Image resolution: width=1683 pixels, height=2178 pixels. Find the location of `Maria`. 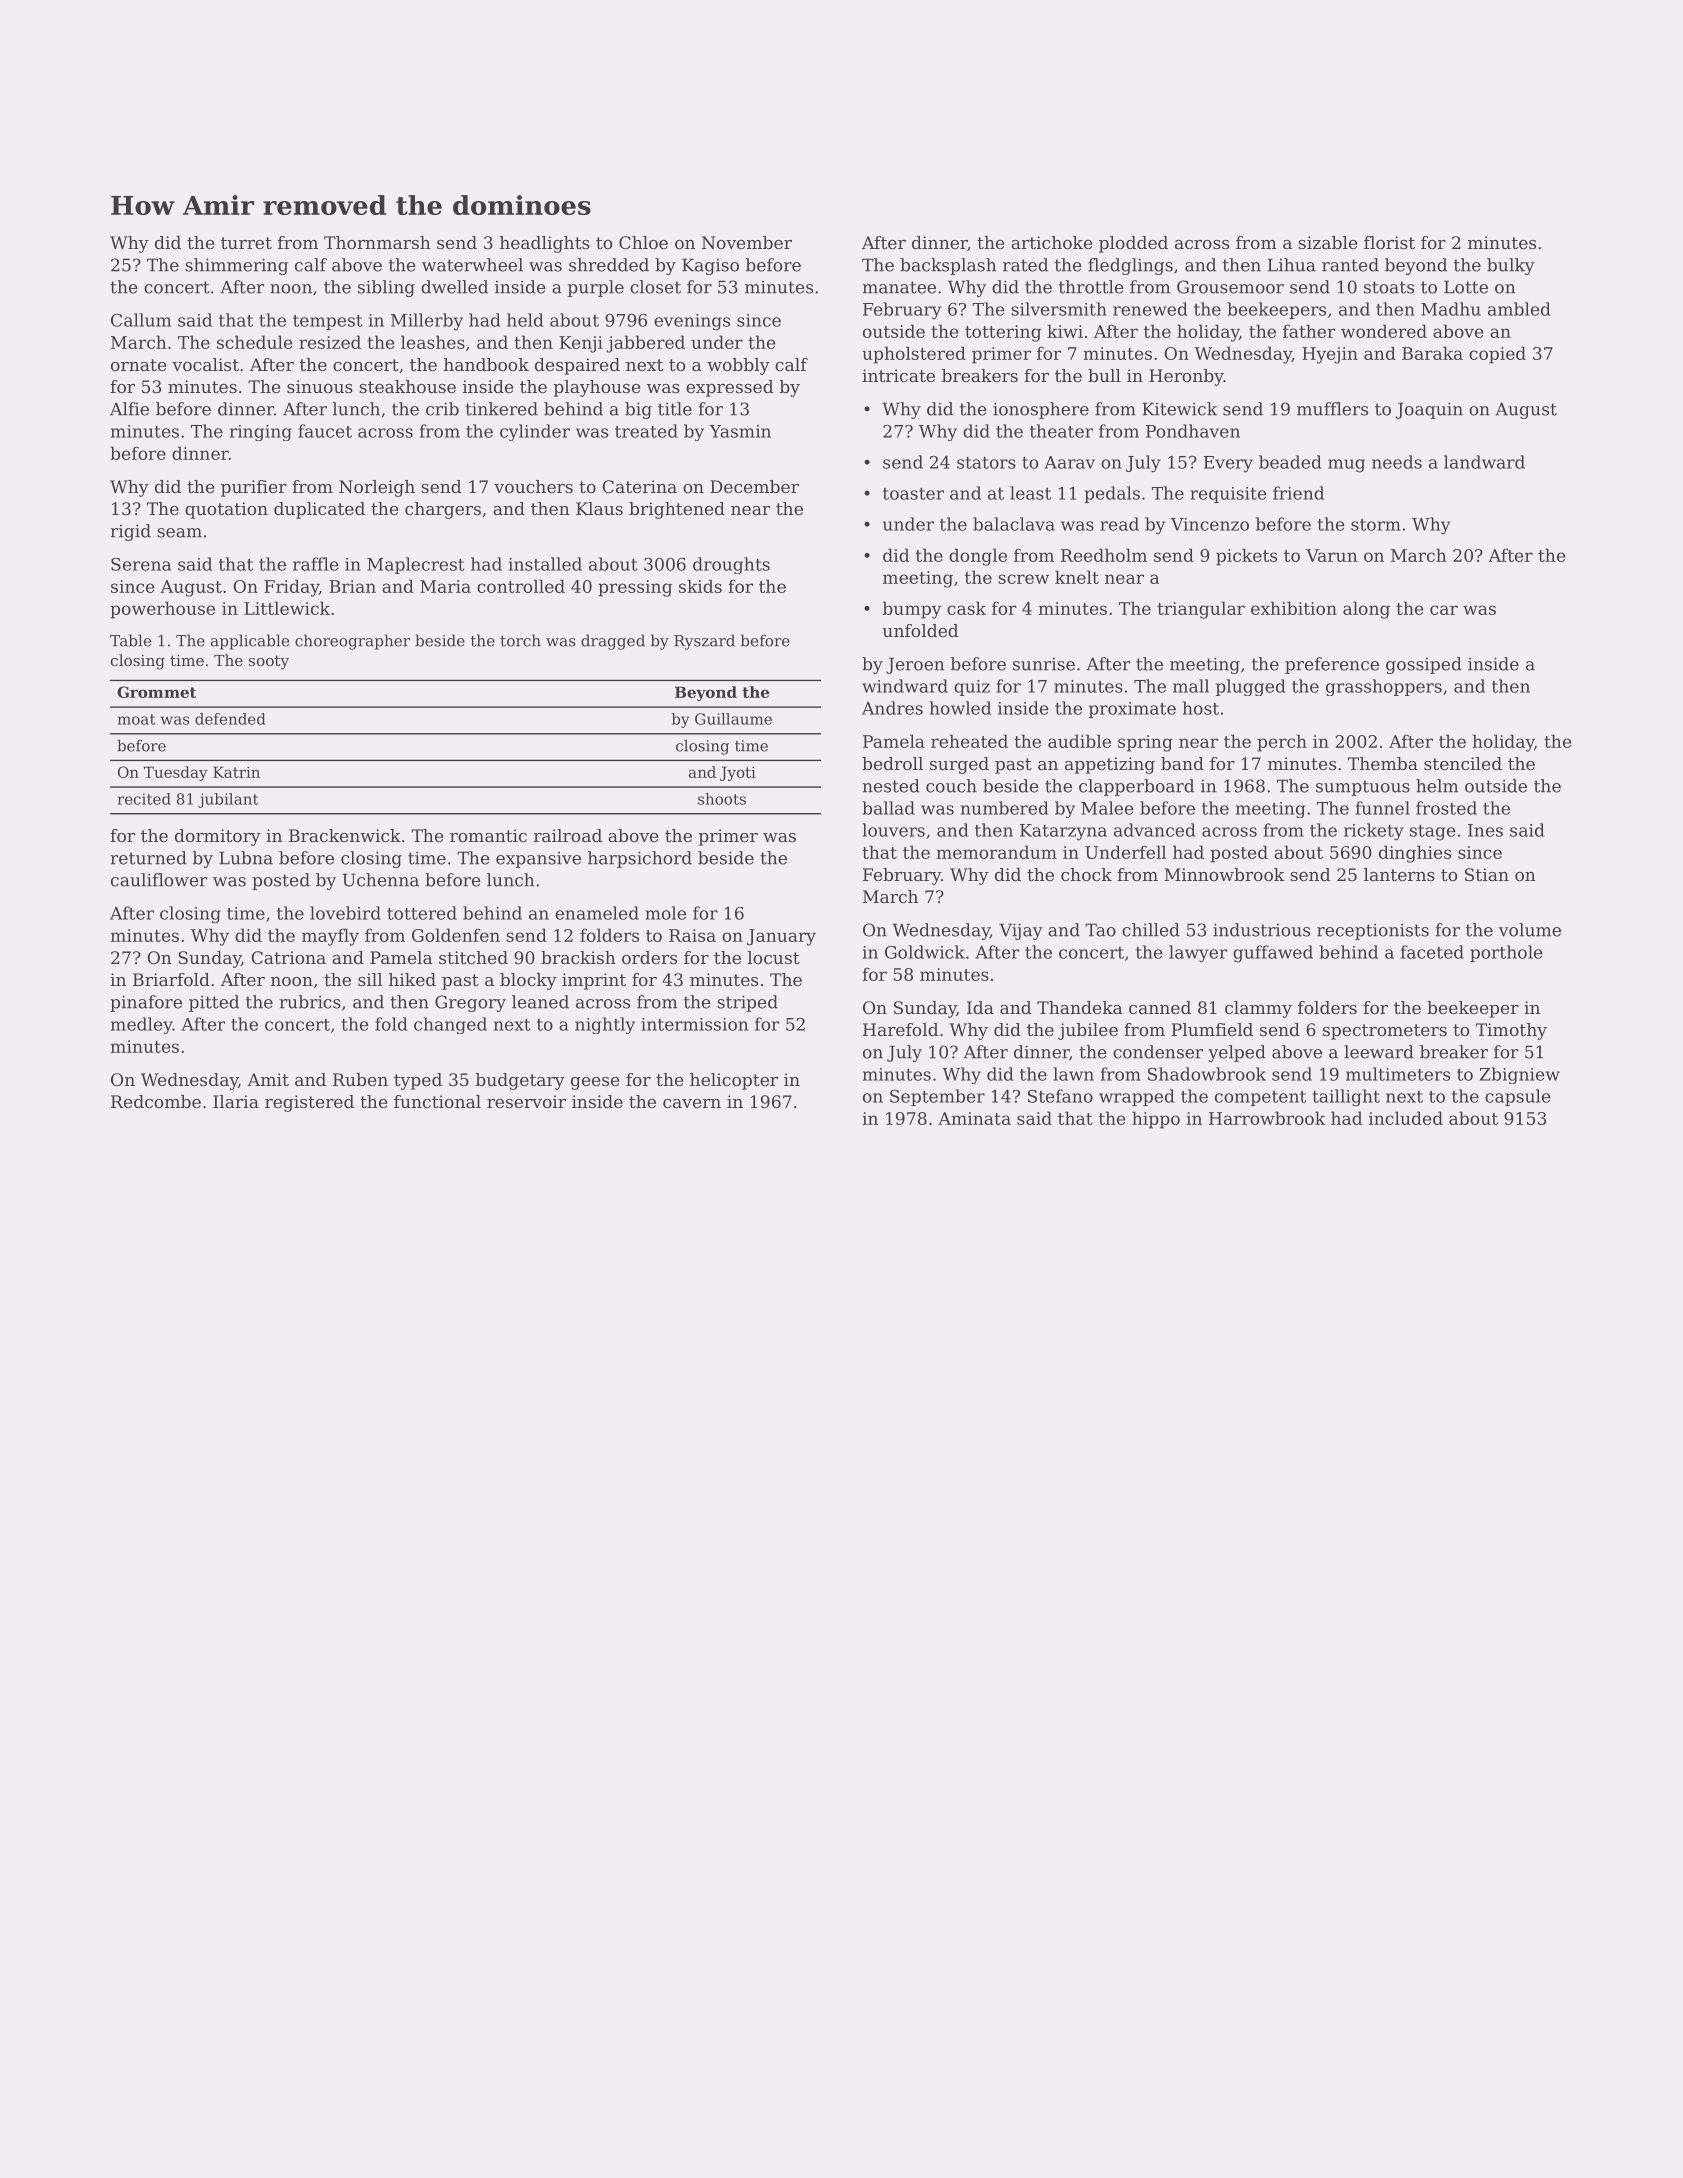

Maria is located at coordinates (445, 586).
